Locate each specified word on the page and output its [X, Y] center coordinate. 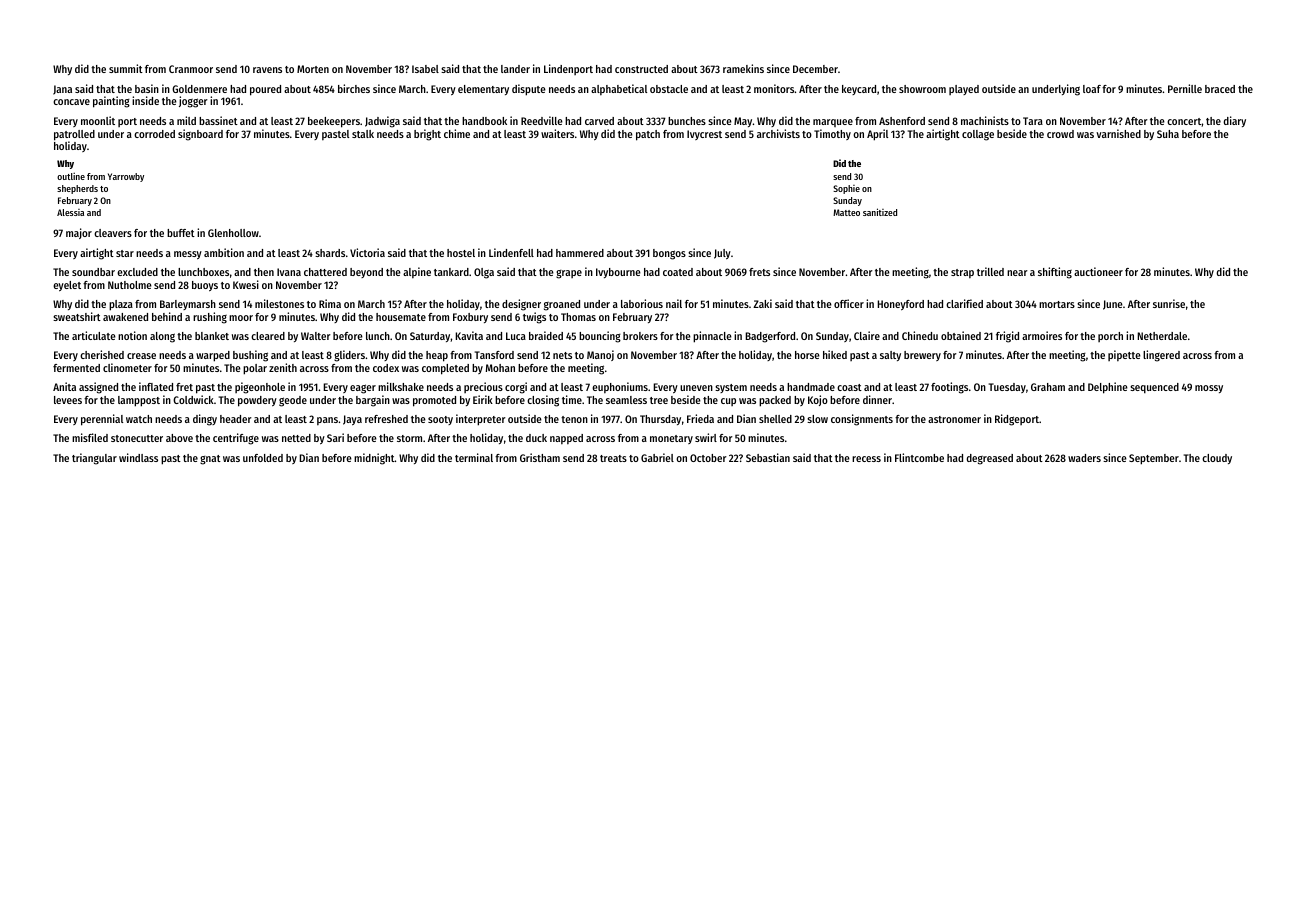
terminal [474, 457]
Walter [316, 336]
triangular [94, 459]
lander [515, 69]
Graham [1048, 387]
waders [1084, 458]
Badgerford [770, 337]
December [815, 69]
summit [126, 68]
